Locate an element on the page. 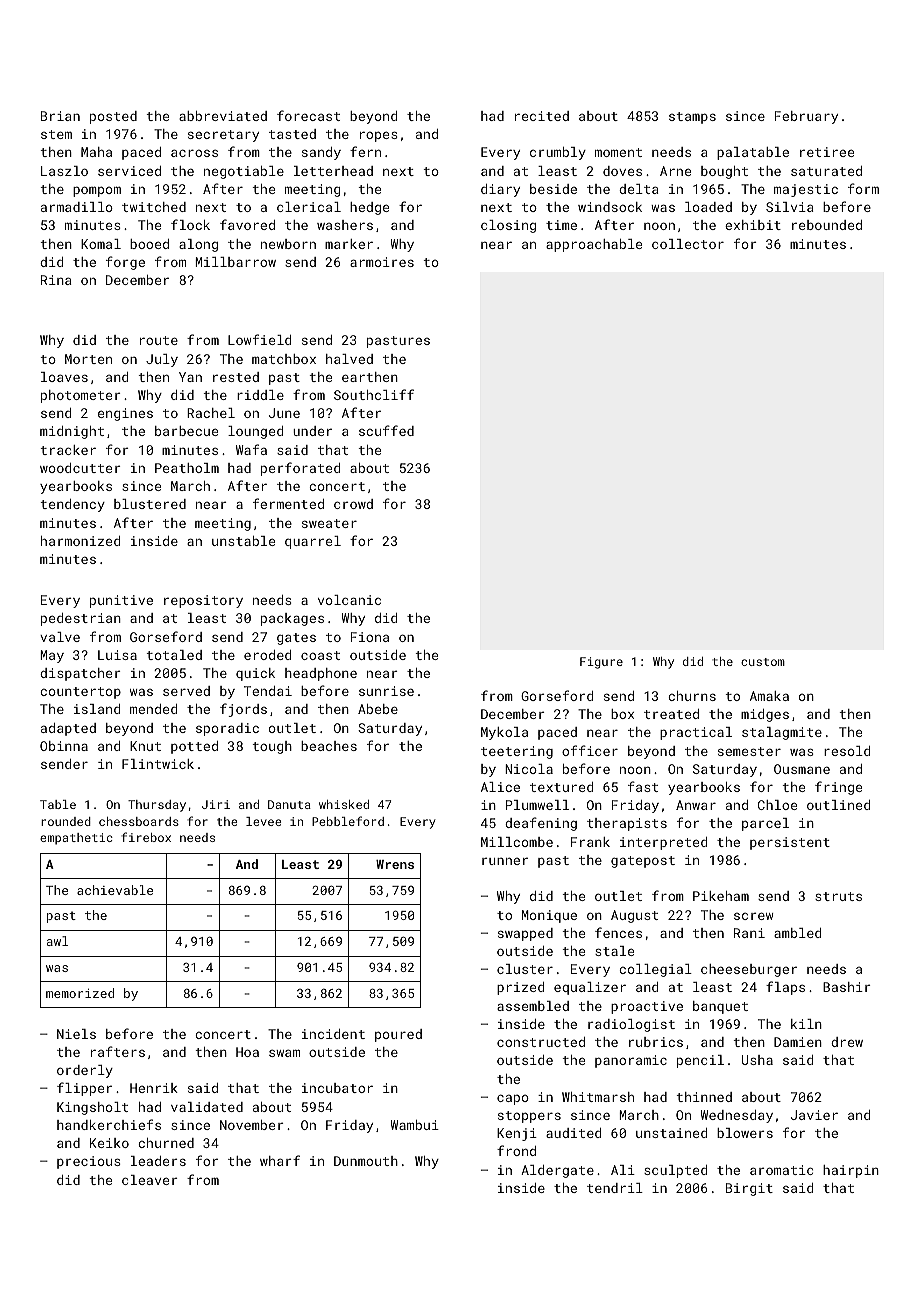 The image size is (924, 1308). collector is located at coordinates (688, 244).
